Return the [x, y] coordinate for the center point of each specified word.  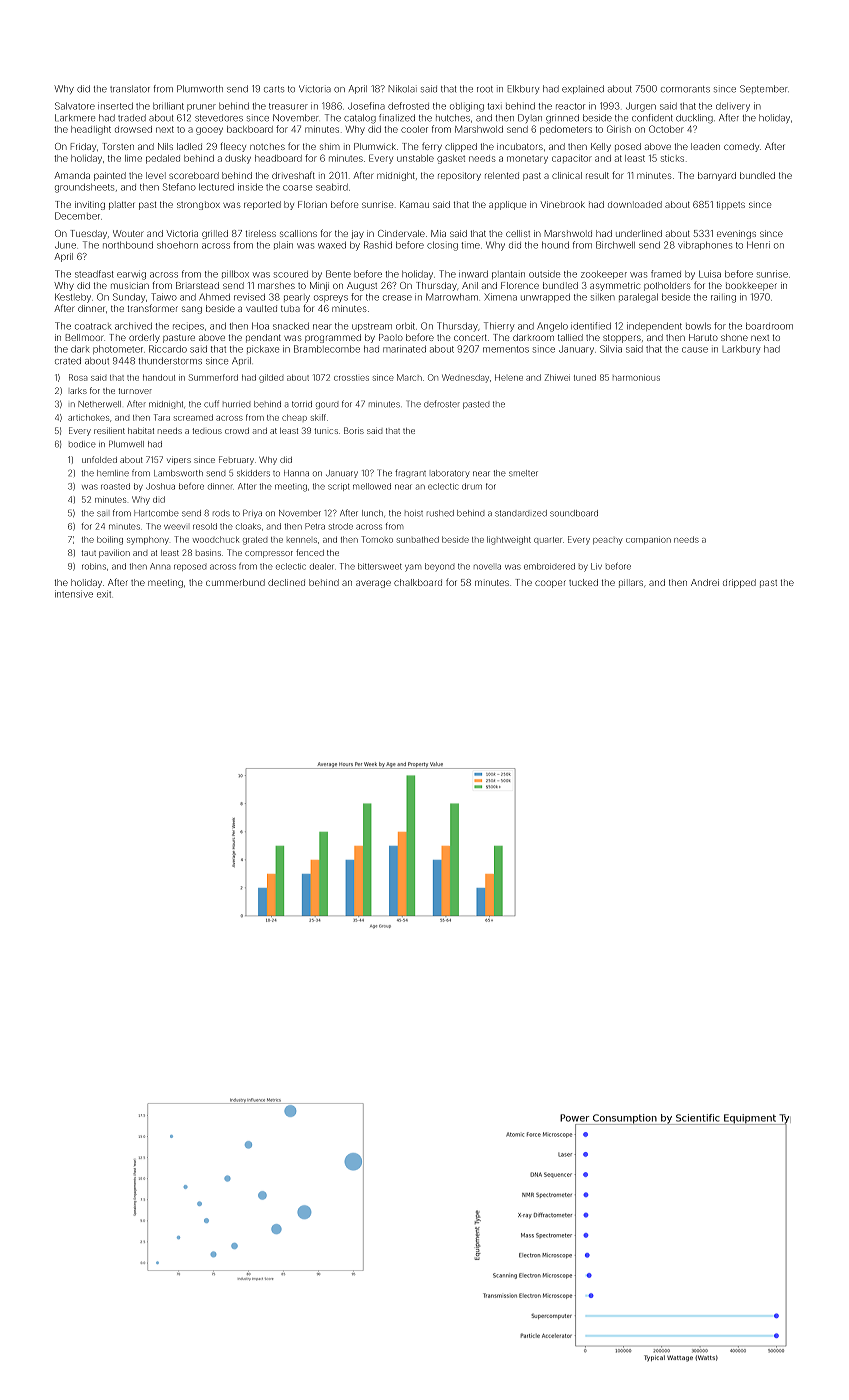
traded [132, 118]
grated [255, 541]
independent [654, 326]
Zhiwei [557, 377]
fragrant [410, 473]
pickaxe [263, 349]
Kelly [601, 147]
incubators [520, 146]
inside [250, 187]
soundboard [574, 513]
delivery [733, 107]
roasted [115, 486]
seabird [332, 187]
